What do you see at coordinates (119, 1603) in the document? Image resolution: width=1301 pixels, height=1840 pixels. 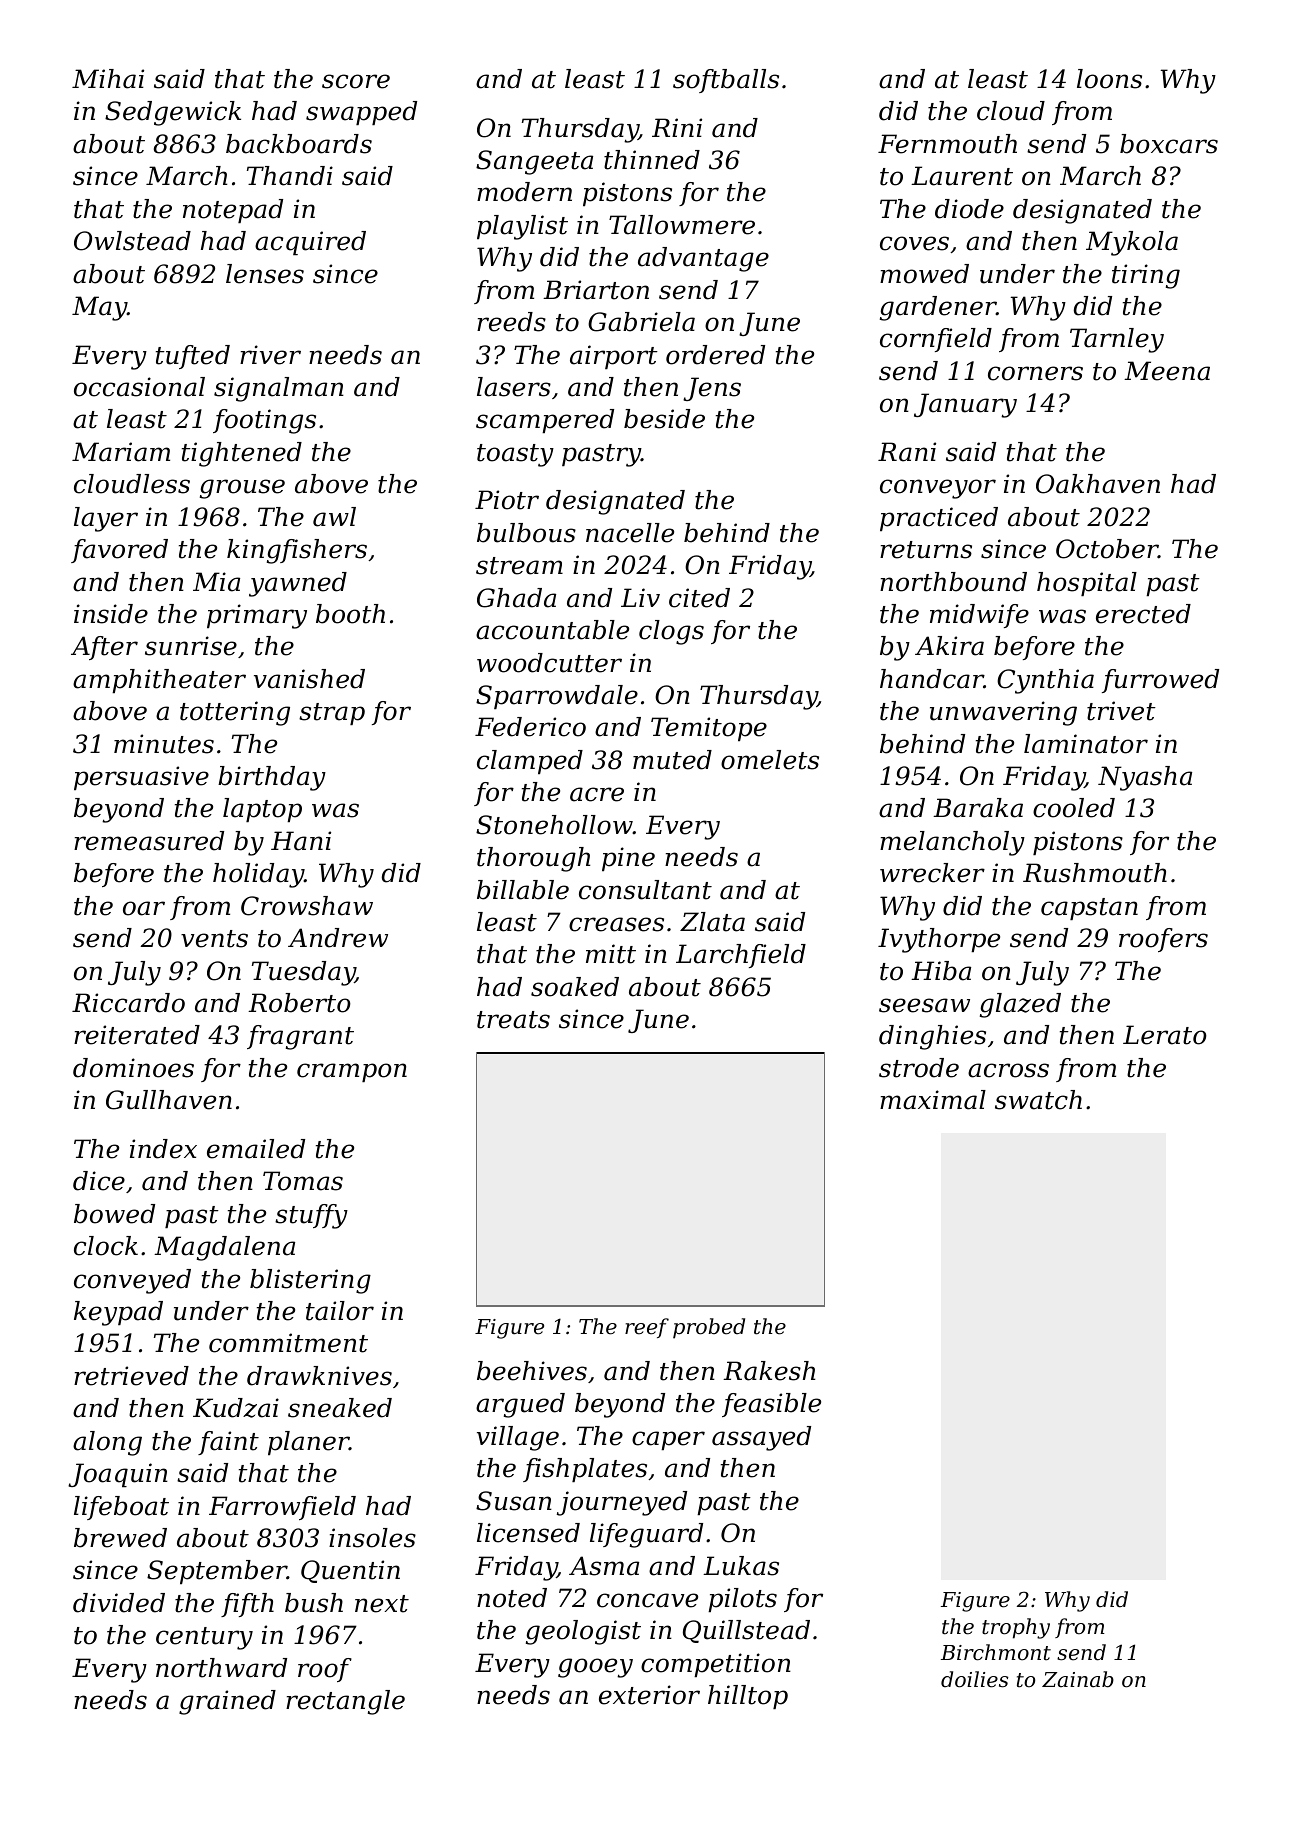 I see `divided` at bounding box center [119, 1603].
